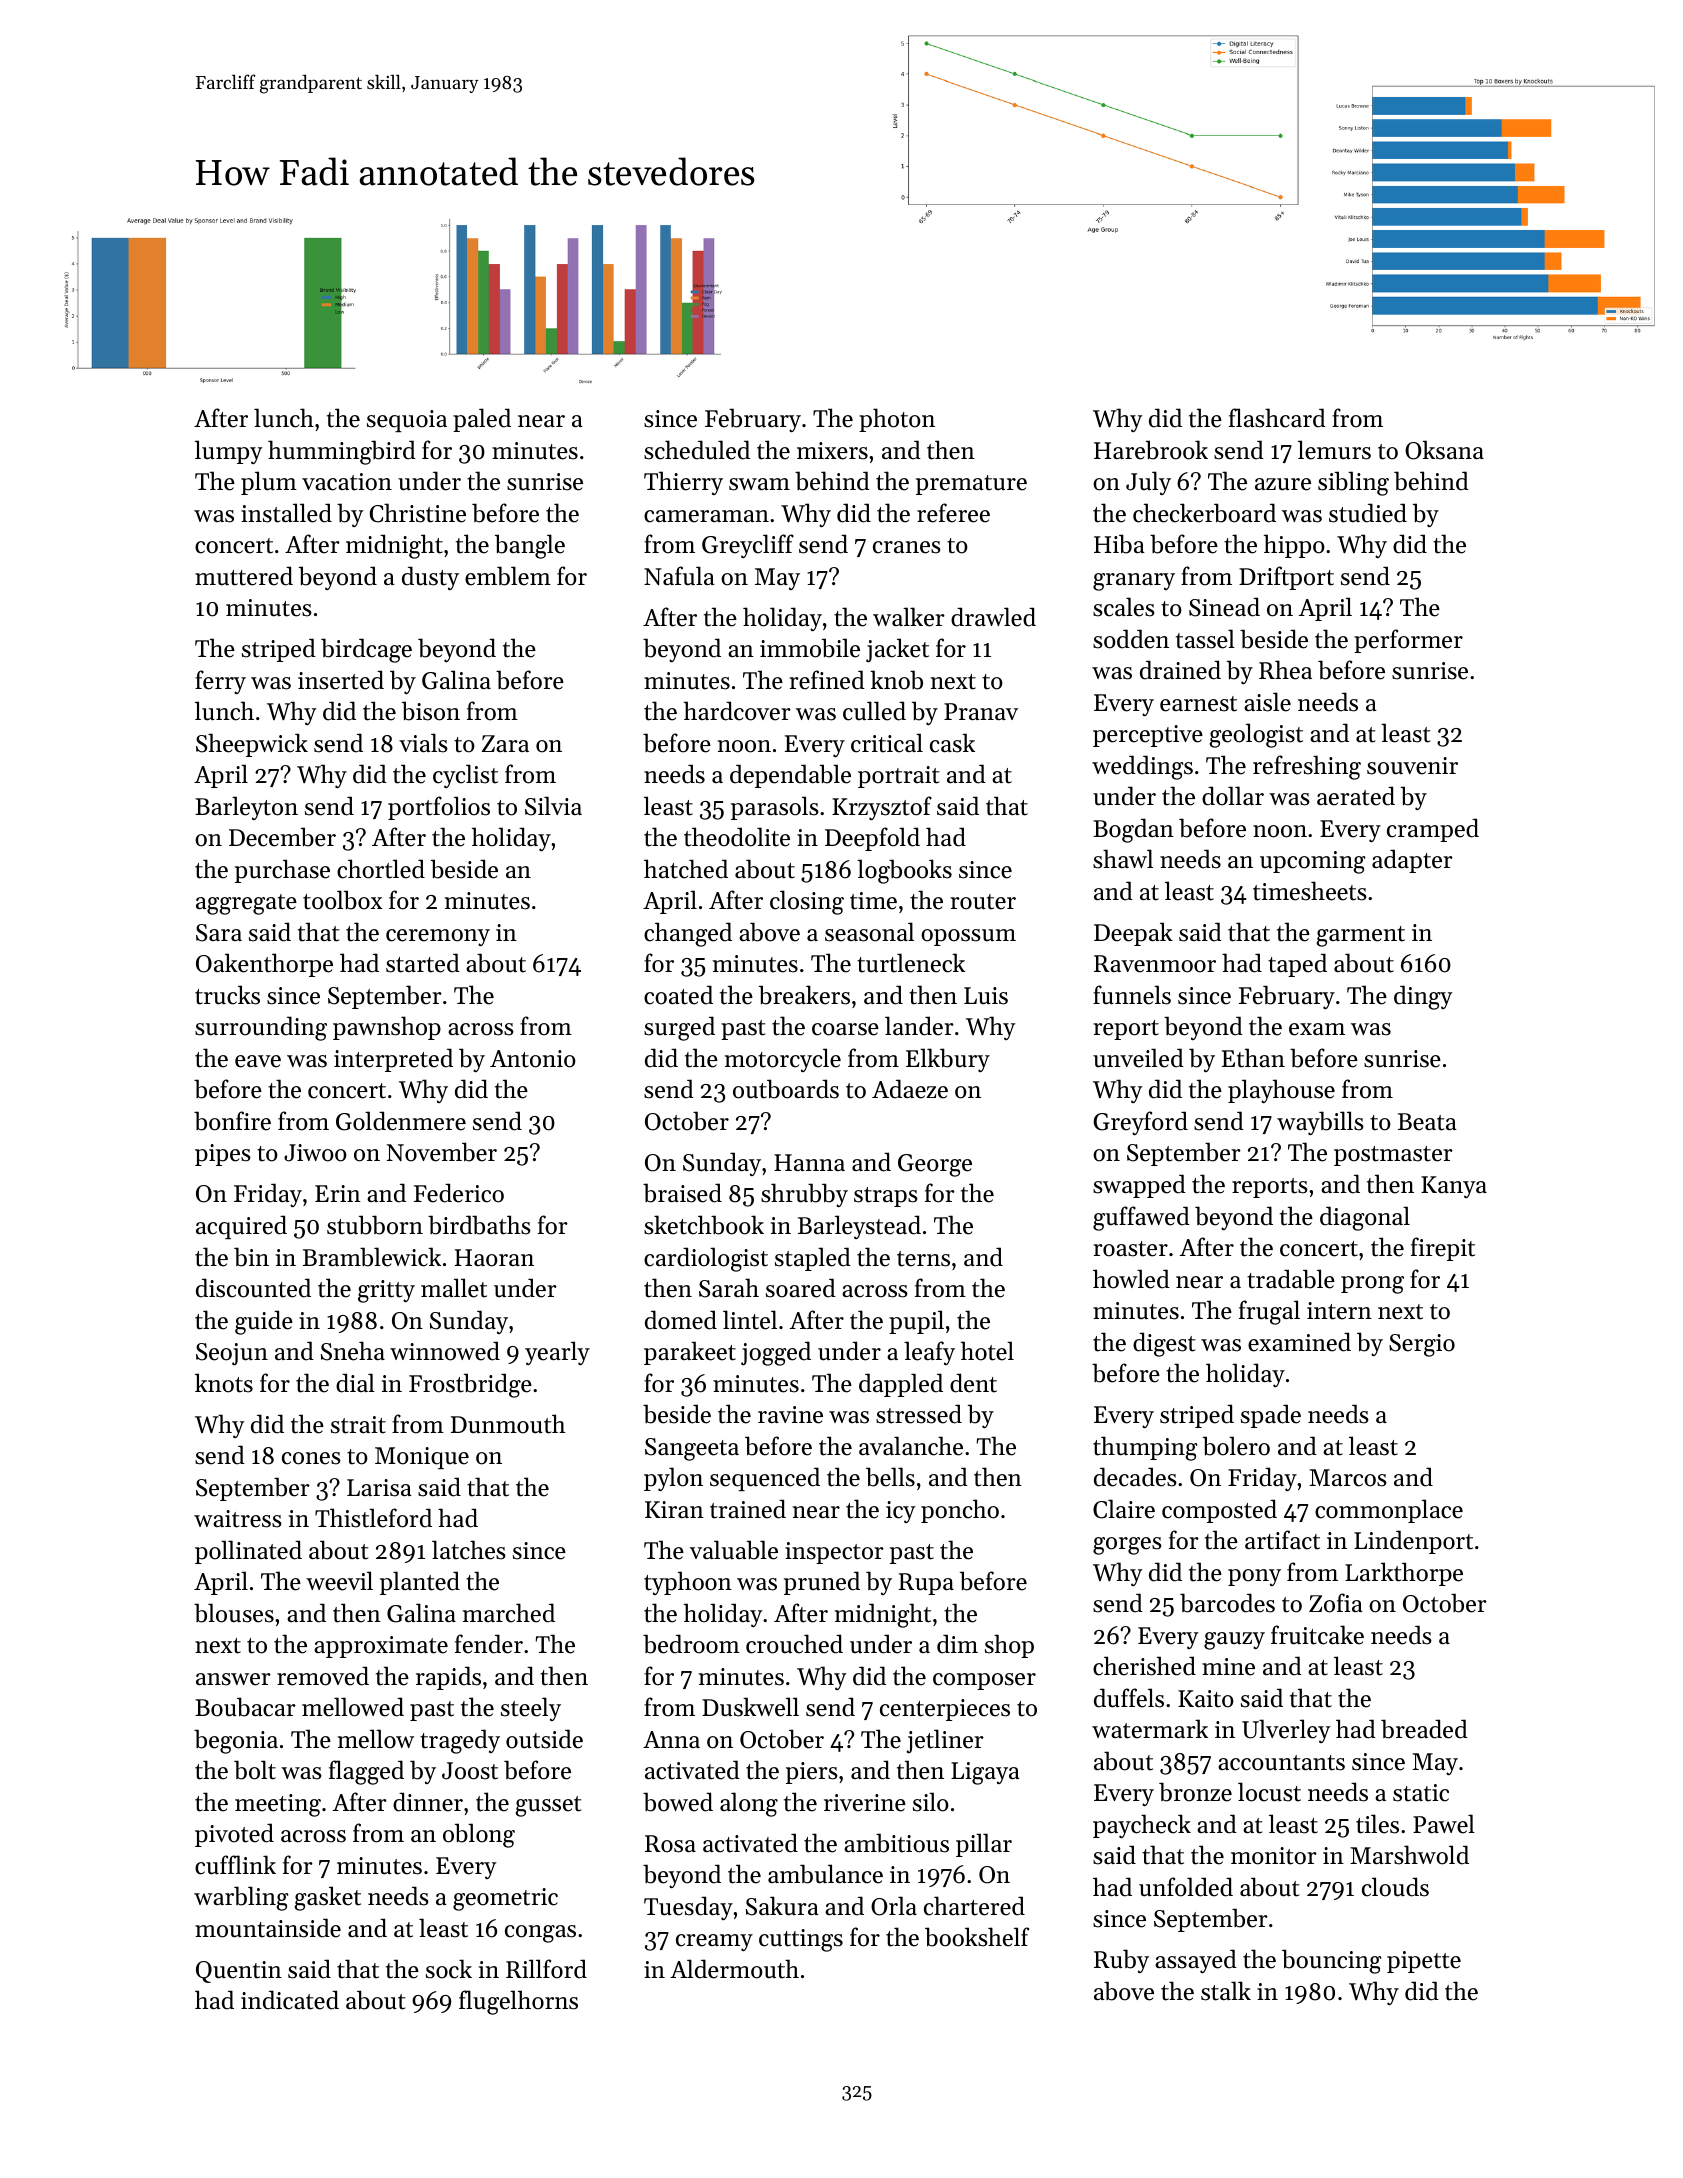 The image size is (1683, 2178). What do you see at coordinates (683, 483) in the screenshot?
I see `Thierry` at bounding box center [683, 483].
